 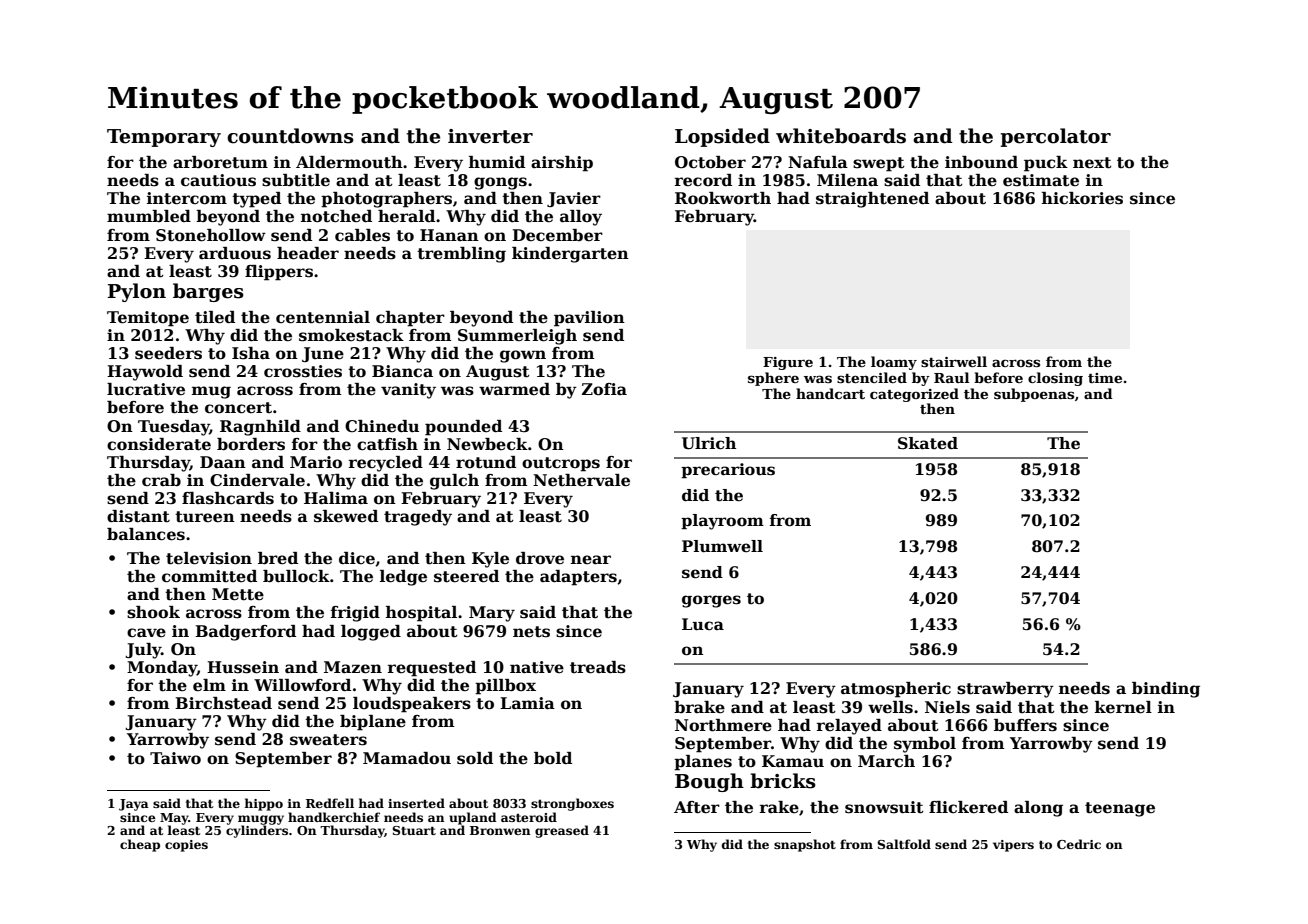 I want to click on strawberry, so click(x=1005, y=690).
